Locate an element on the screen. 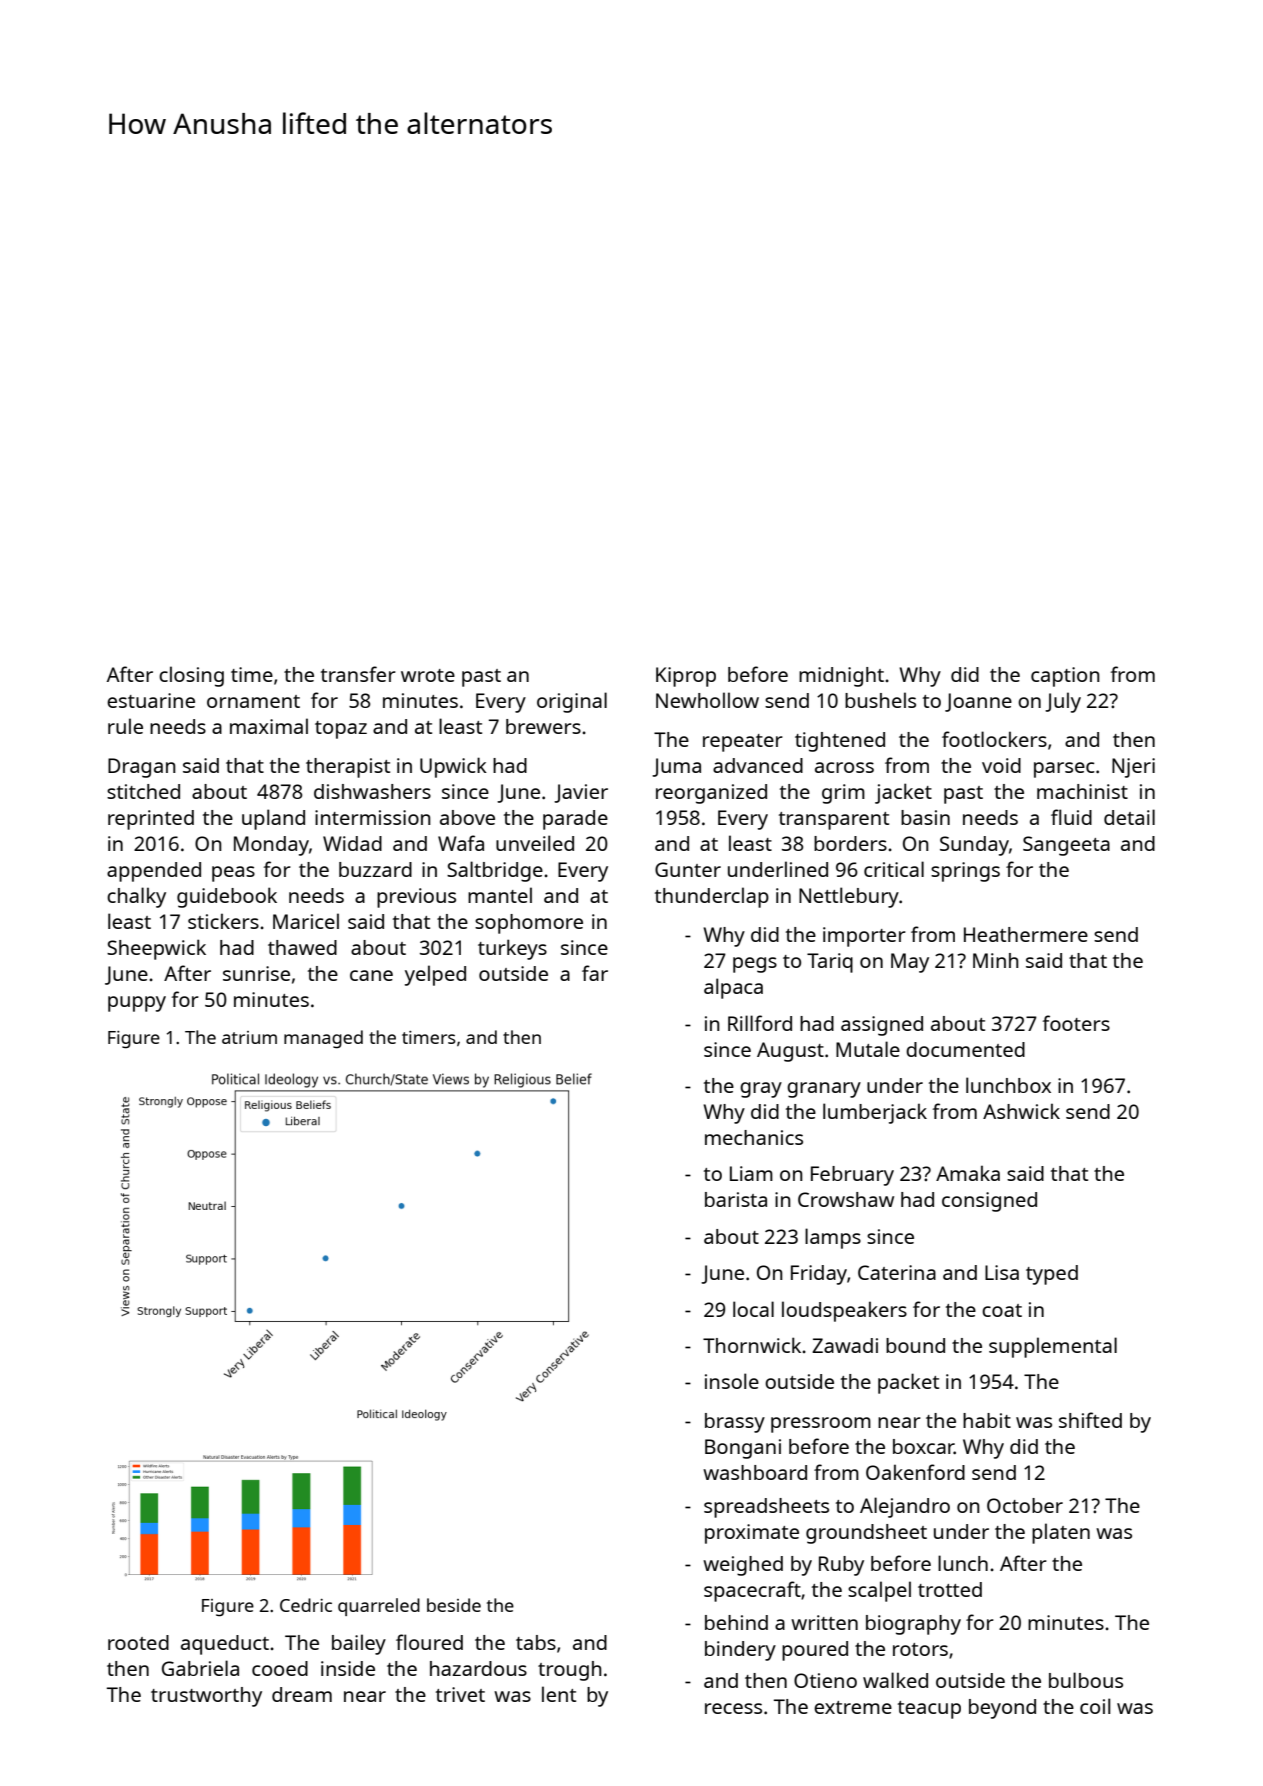  Bongani is located at coordinates (743, 1449).
